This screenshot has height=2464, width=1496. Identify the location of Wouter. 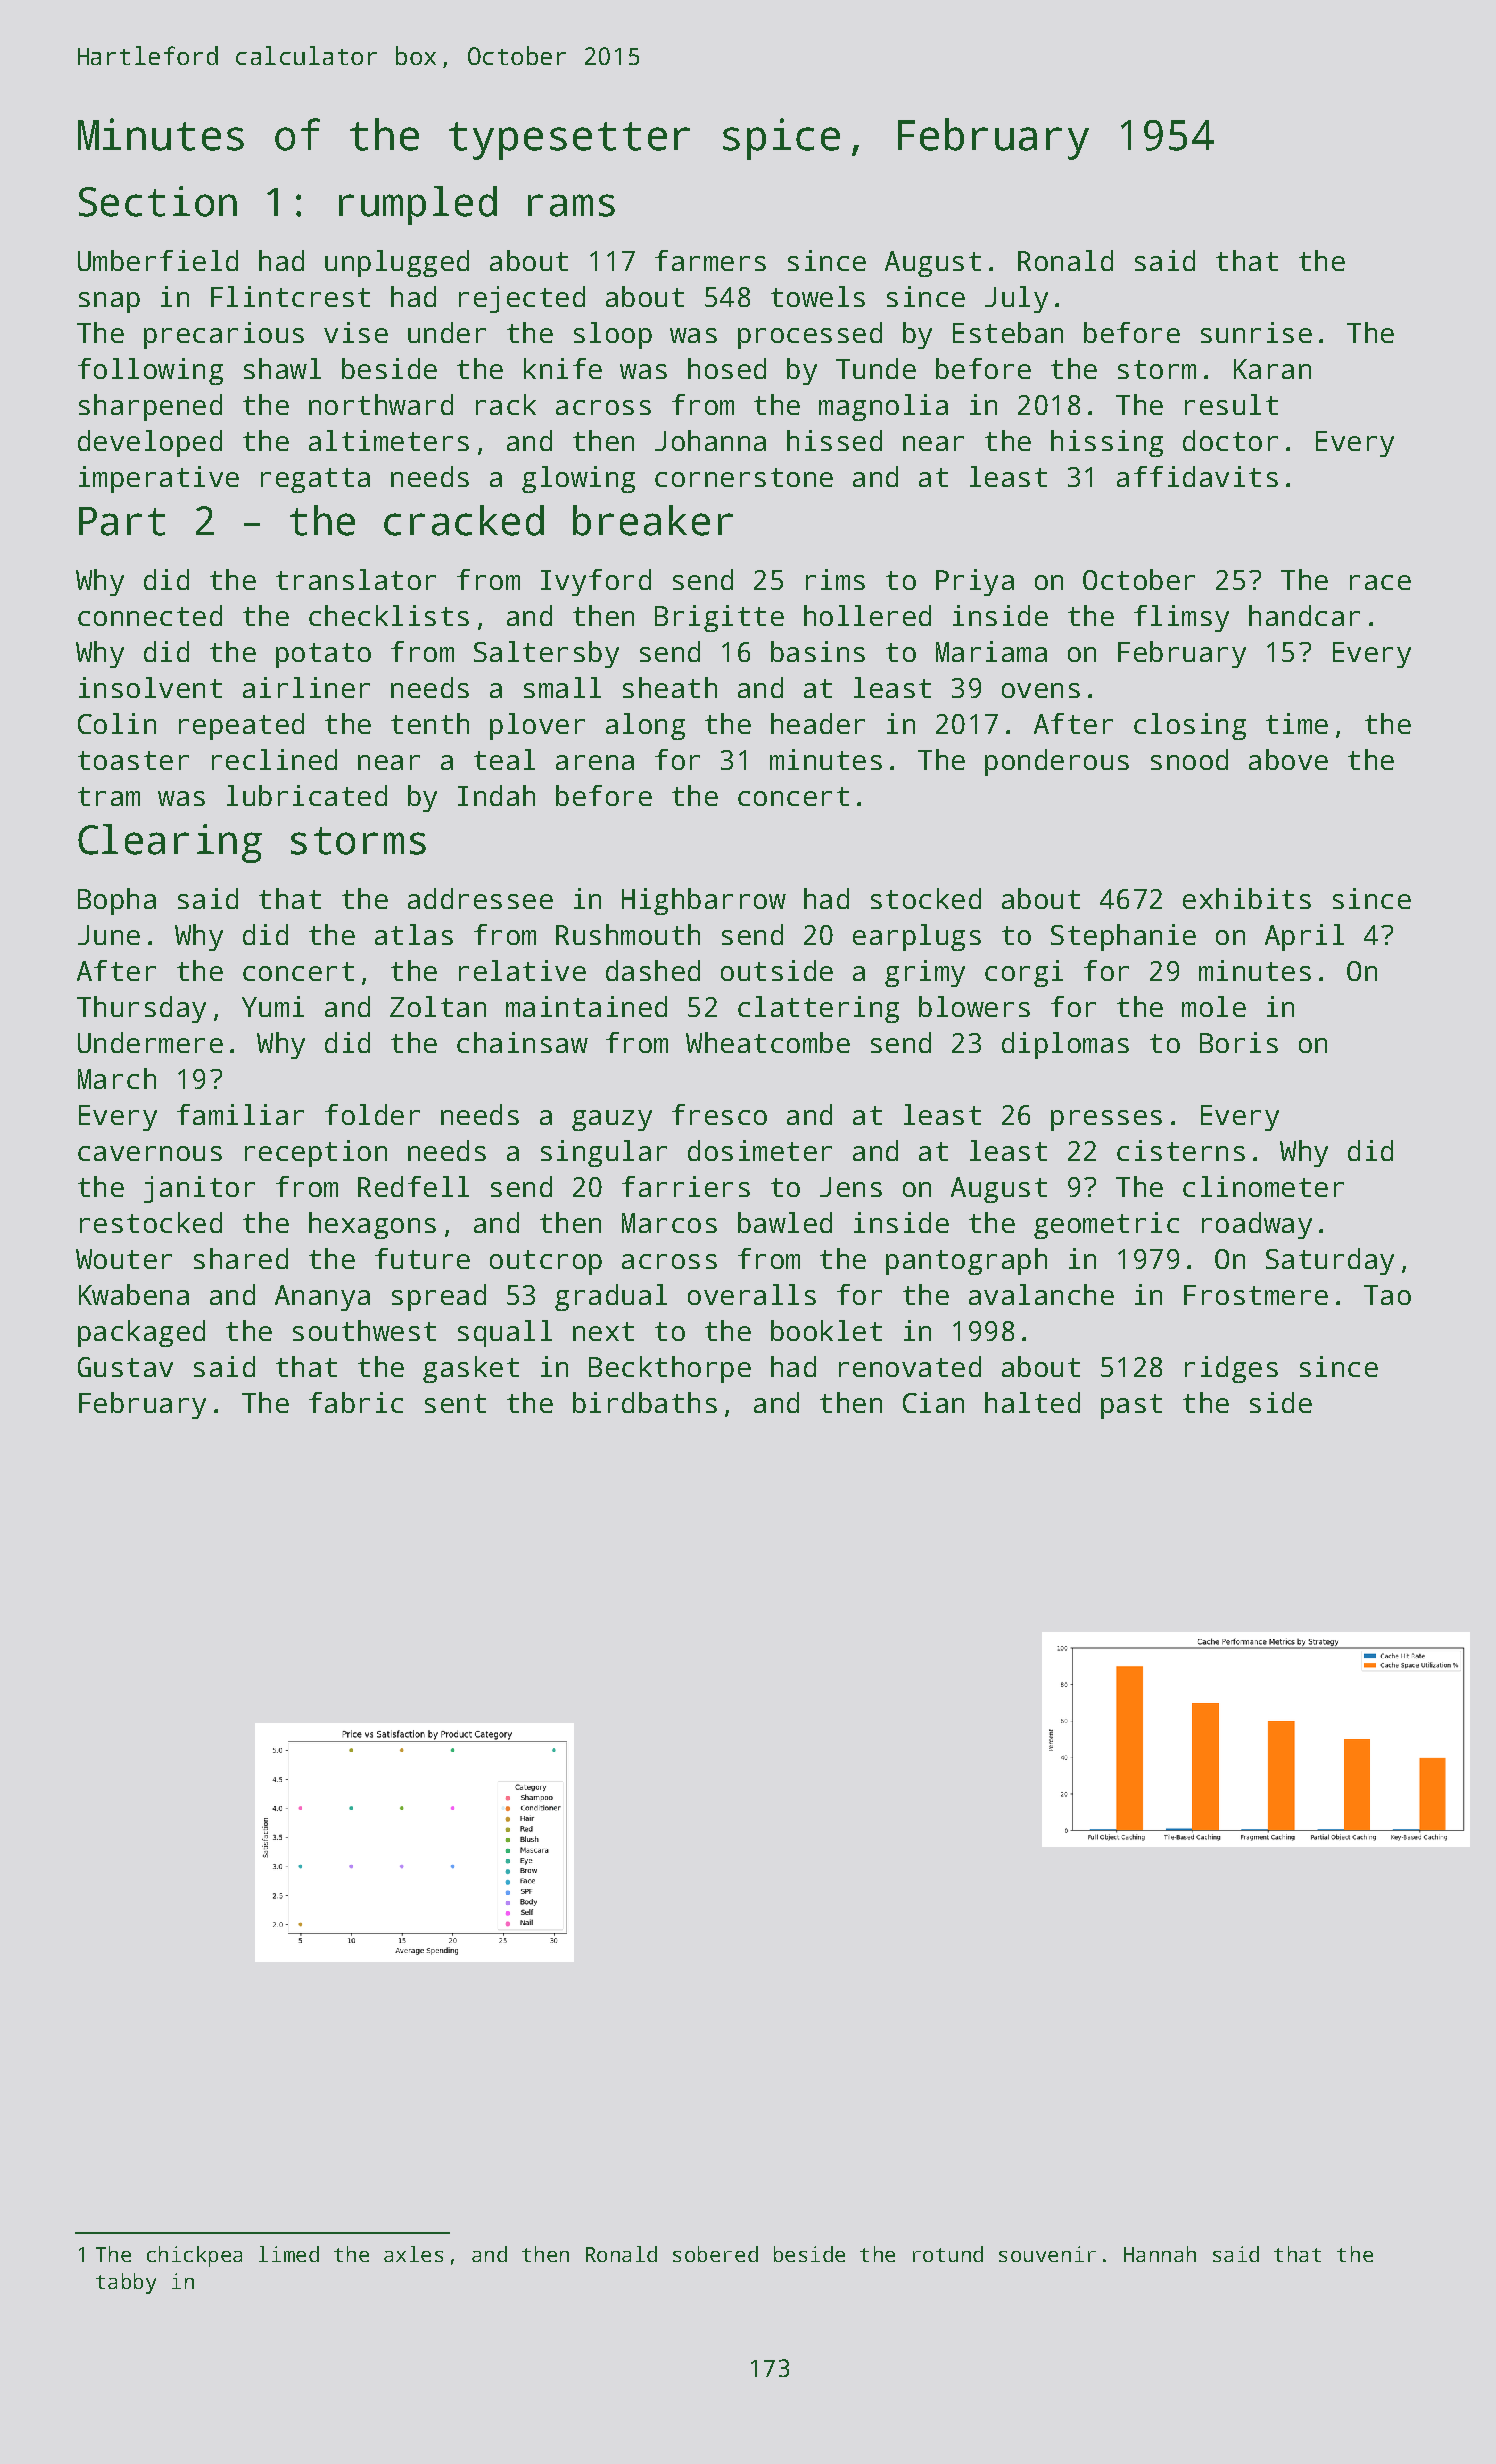
(124, 1259).
